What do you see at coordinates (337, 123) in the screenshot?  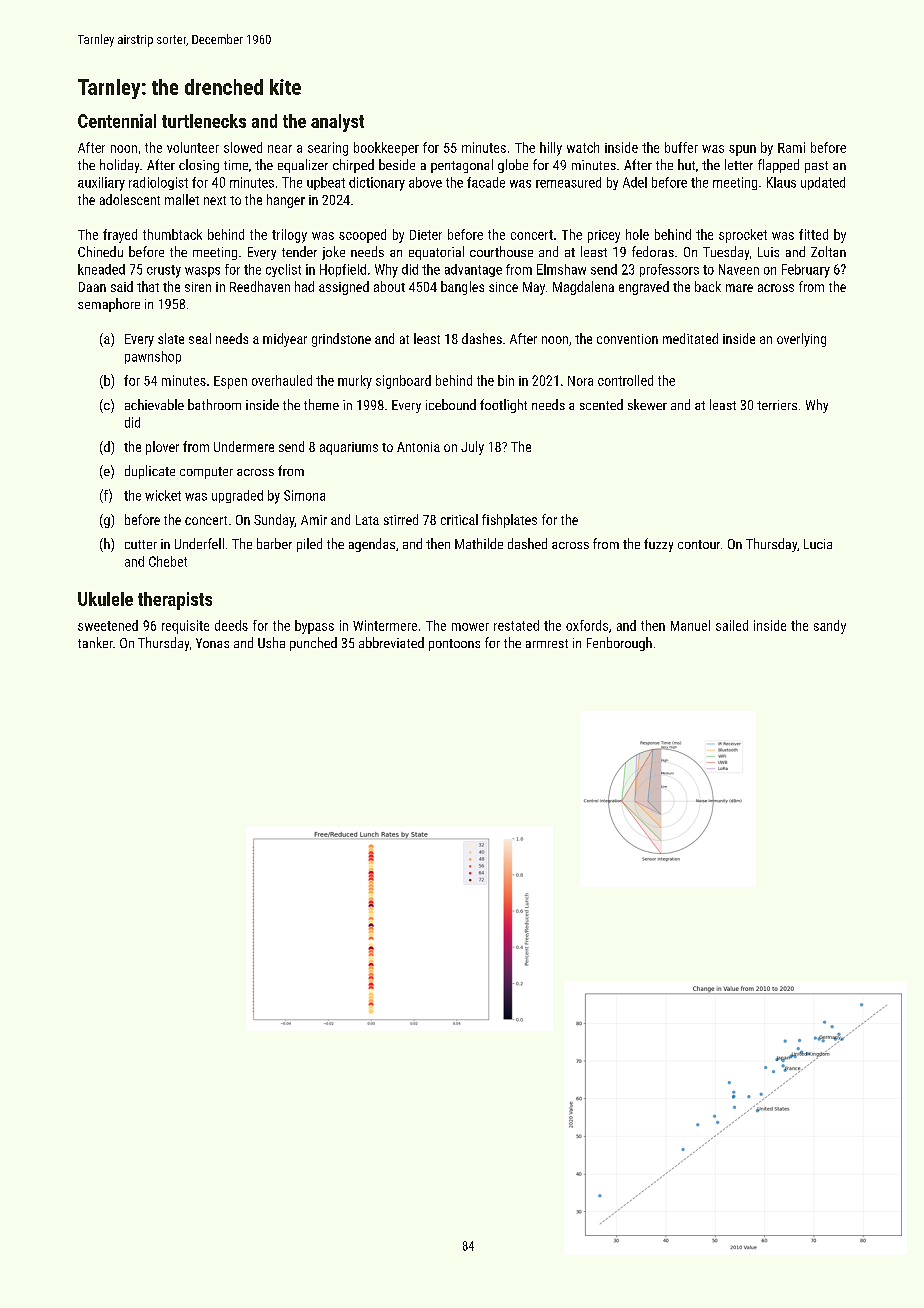 I see `analyst` at bounding box center [337, 123].
